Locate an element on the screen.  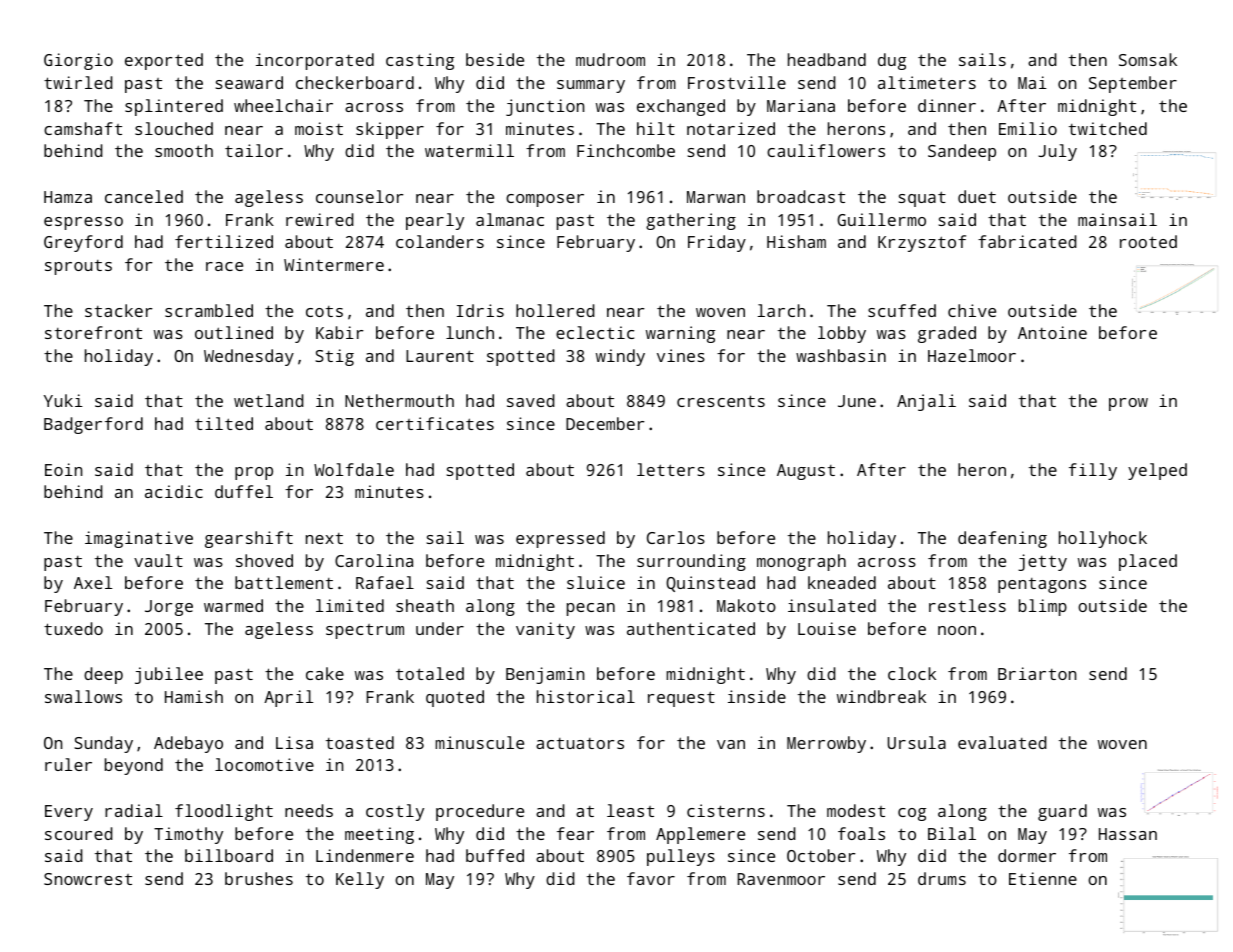
procedure is located at coordinates (480, 812).
